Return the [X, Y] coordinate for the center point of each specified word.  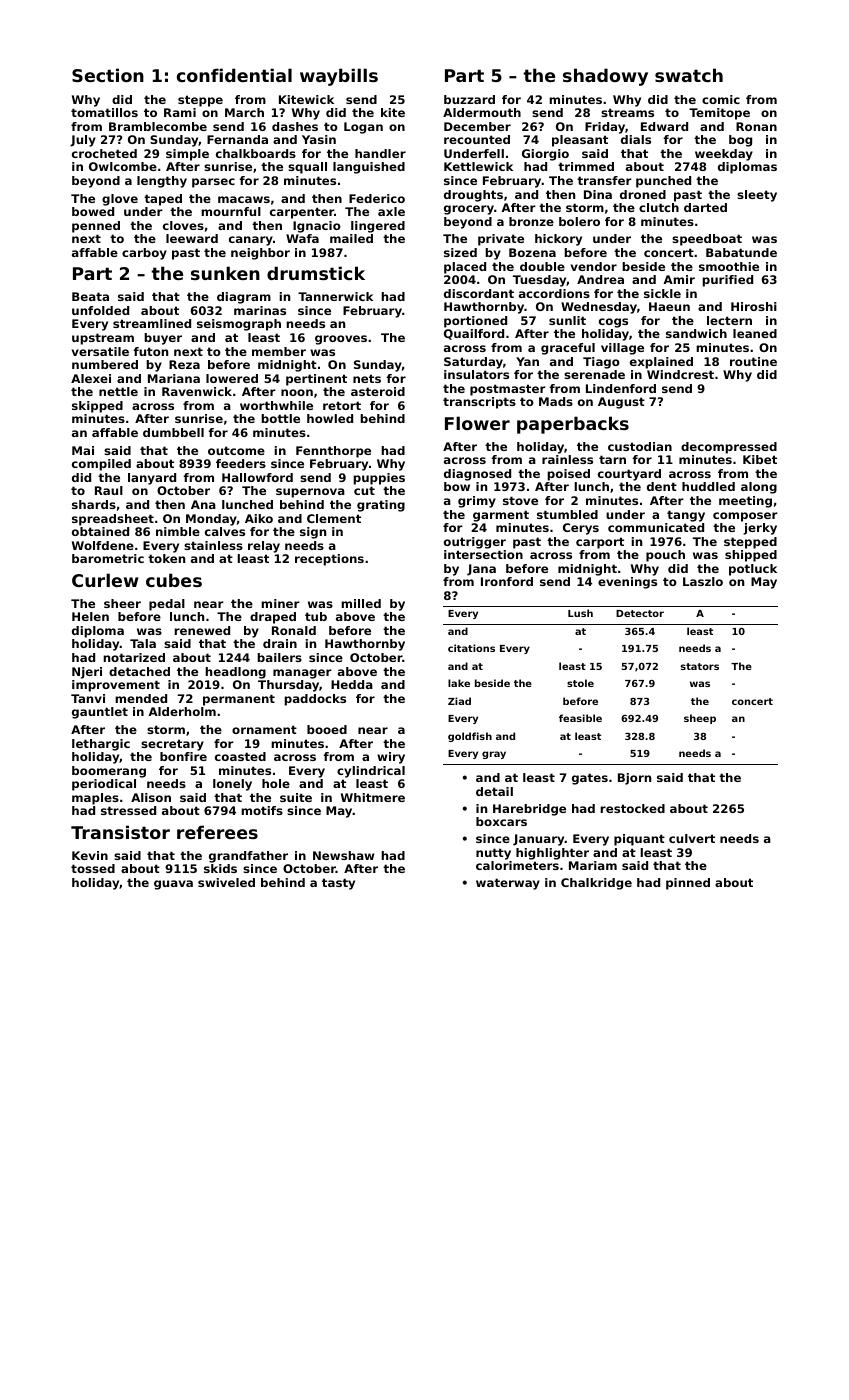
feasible [580, 718]
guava [173, 885]
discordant [479, 293]
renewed [202, 630]
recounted [477, 139]
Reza [184, 364]
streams [627, 112]
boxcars [501, 821]
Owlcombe [123, 166]
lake [459, 683]
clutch [659, 207]
